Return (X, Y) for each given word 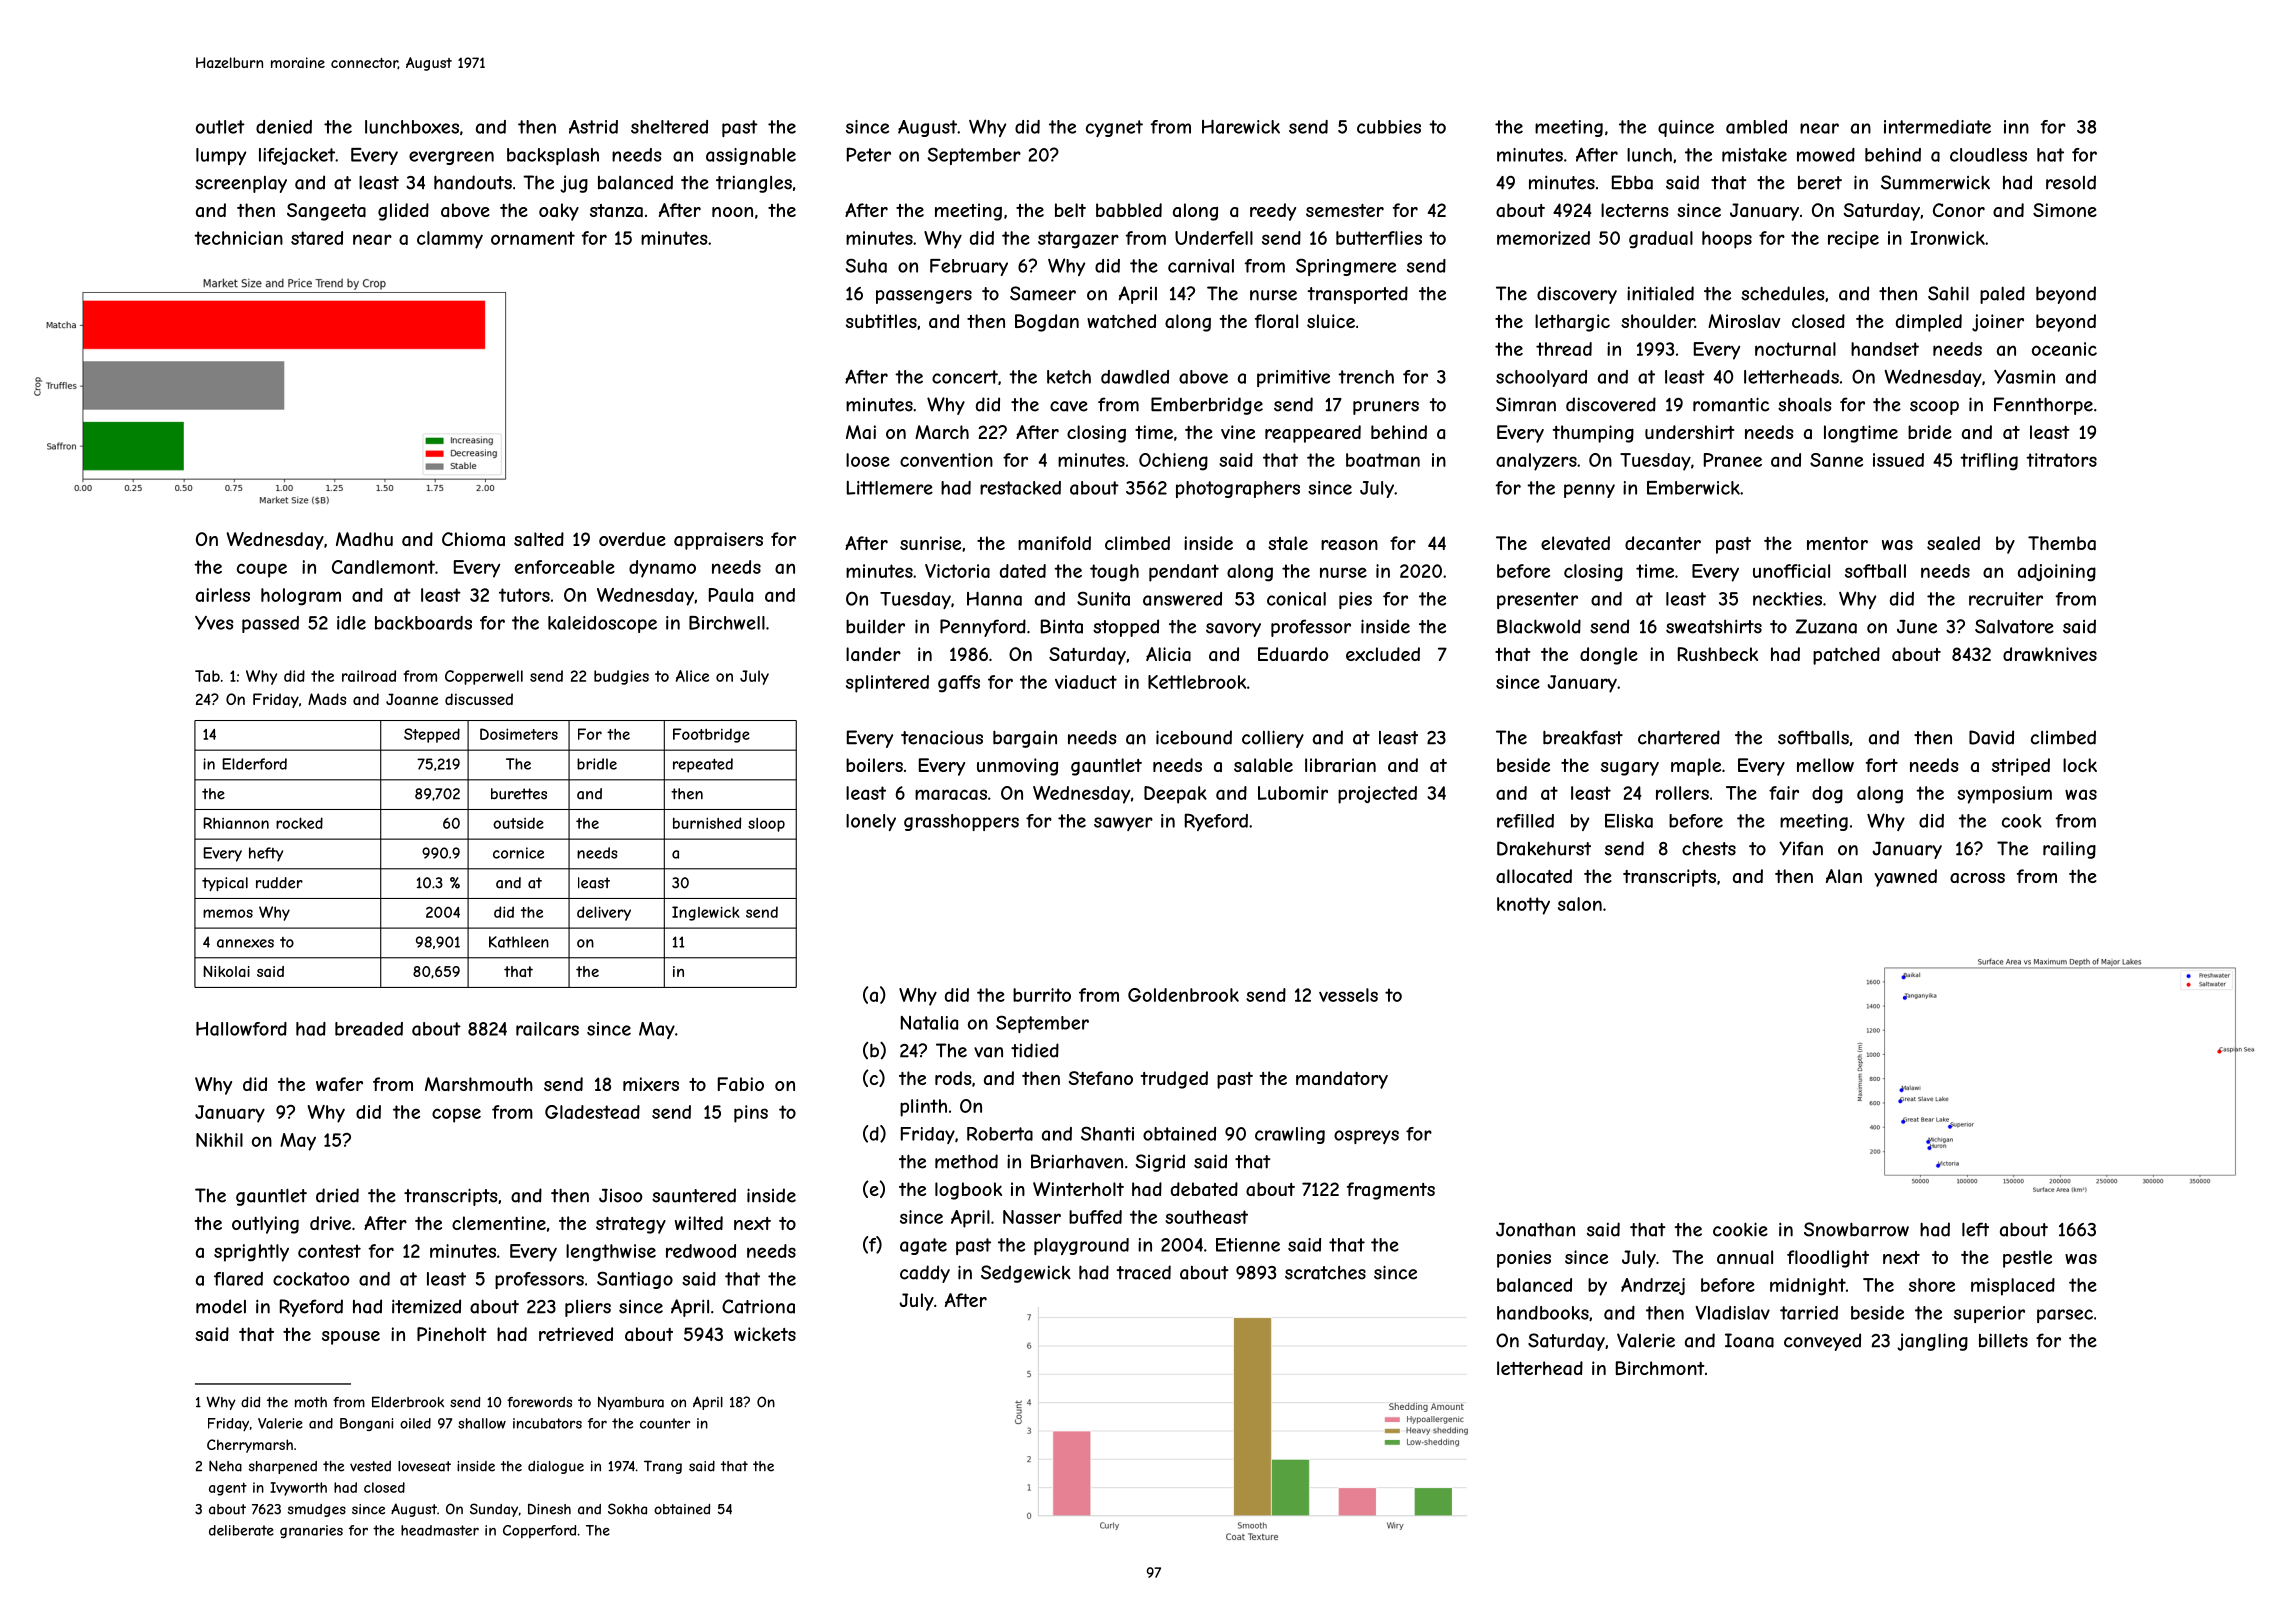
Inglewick (706, 913)
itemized (426, 1306)
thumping (1593, 434)
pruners (1386, 408)
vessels (1348, 995)
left (1975, 1229)
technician (238, 238)
